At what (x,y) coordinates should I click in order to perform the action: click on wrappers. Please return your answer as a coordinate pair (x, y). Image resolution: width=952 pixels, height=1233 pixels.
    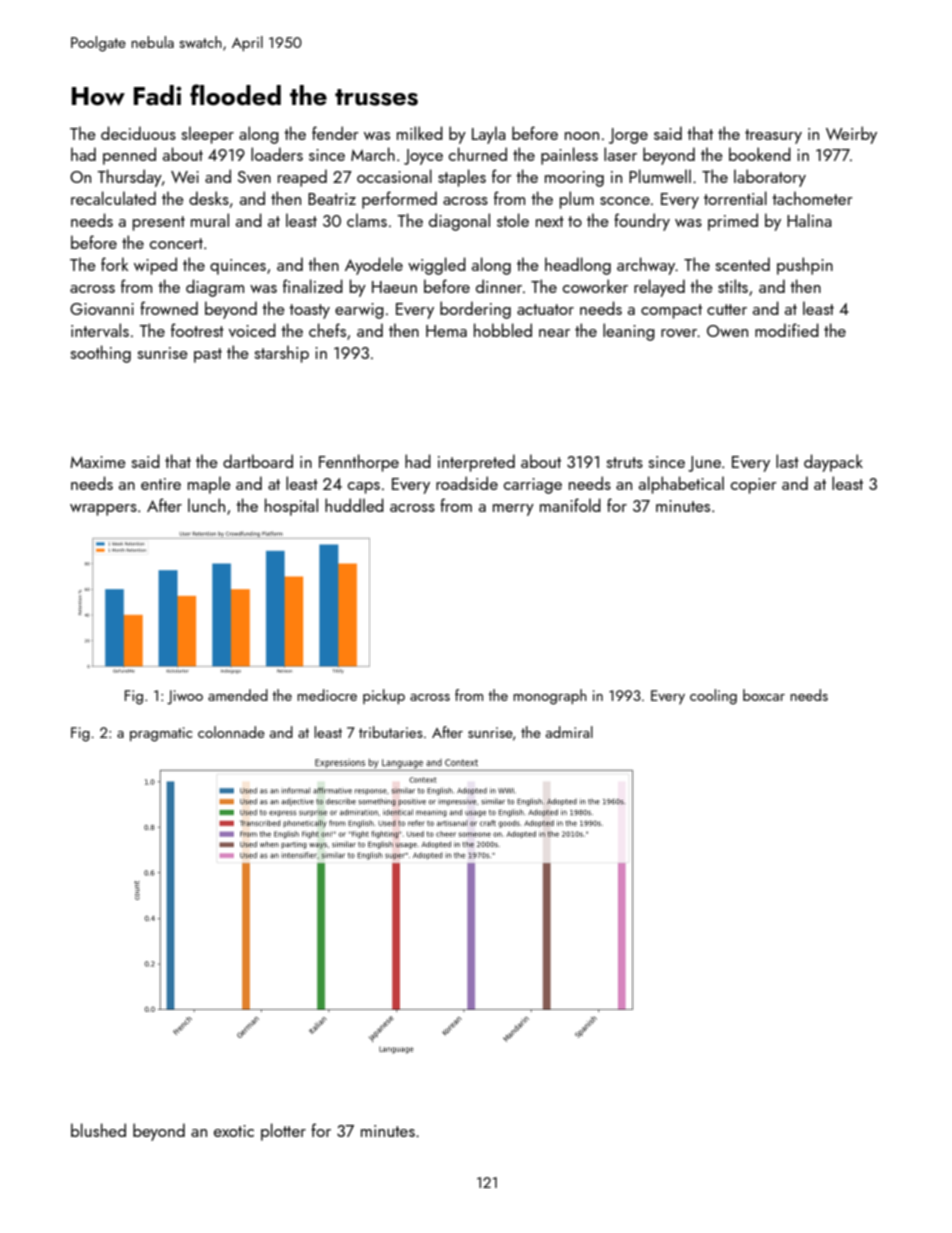
    Looking at the image, I should click on (103, 510).
